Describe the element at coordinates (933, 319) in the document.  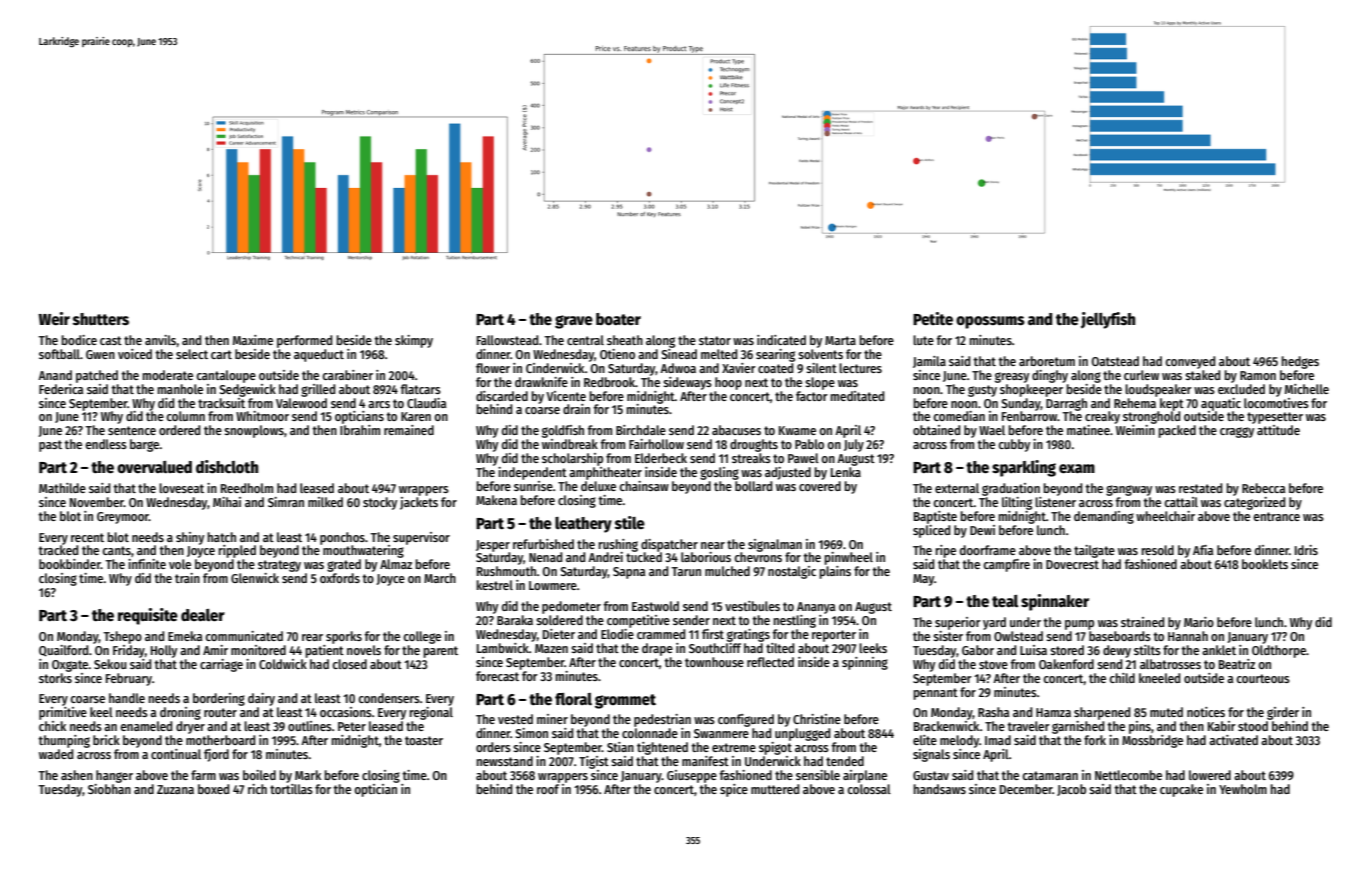
I see `Petite` at that location.
